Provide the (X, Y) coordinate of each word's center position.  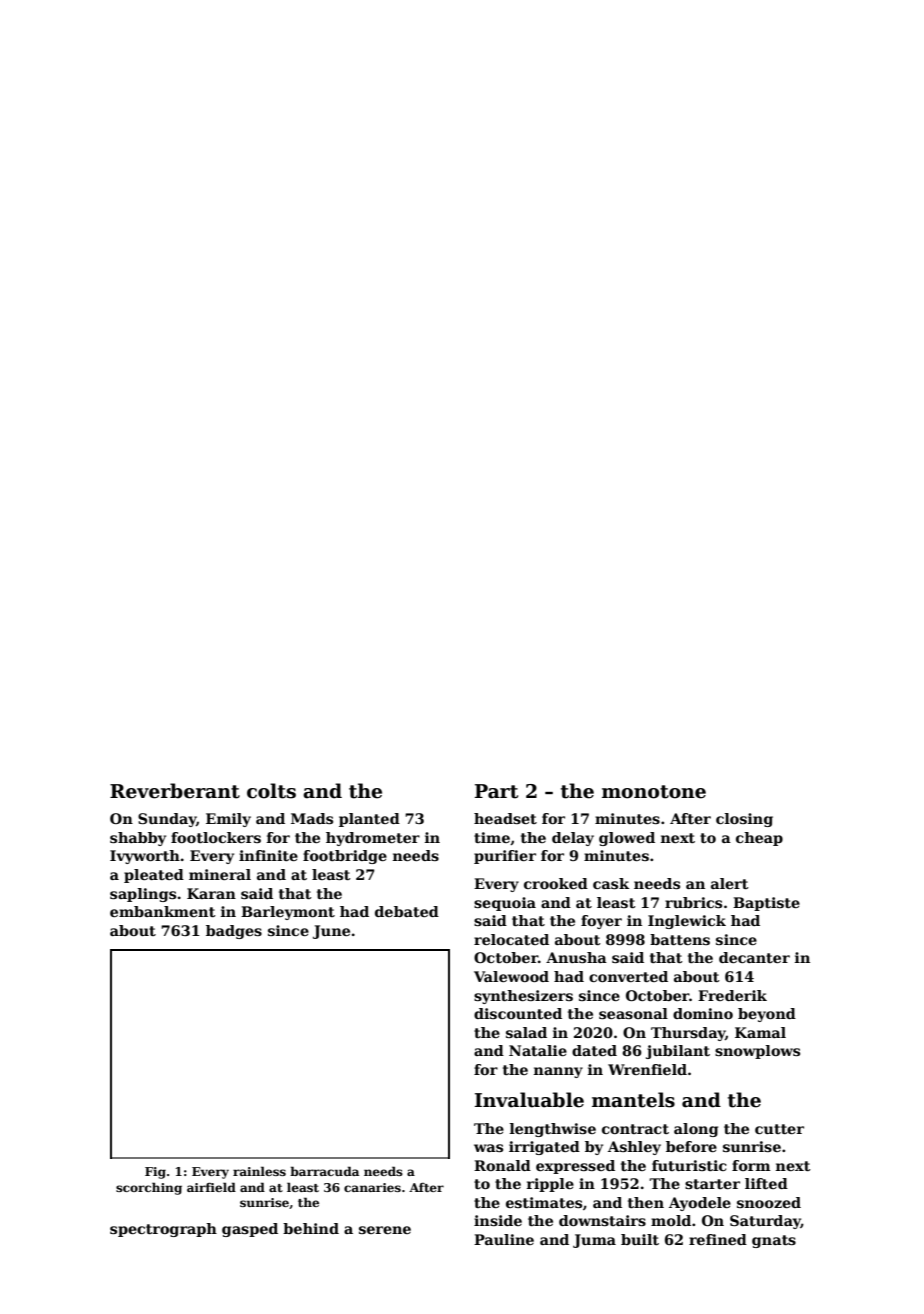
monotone (654, 792)
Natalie (538, 1050)
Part (496, 791)
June (331, 932)
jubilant (678, 1052)
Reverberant (175, 791)
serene (385, 1230)
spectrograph (163, 1230)
